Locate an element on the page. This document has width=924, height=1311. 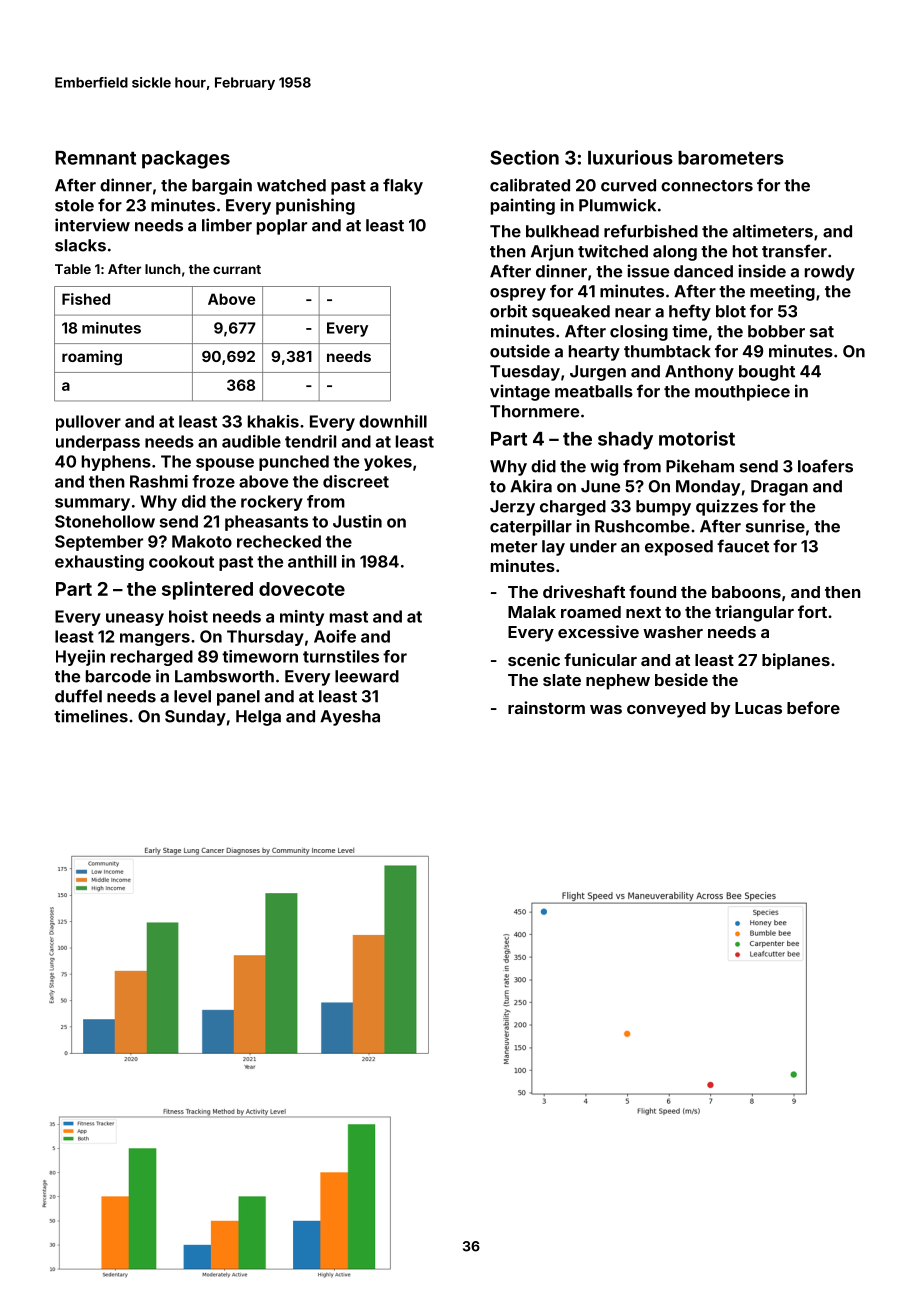
Fished is located at coordinates (86, 299).
